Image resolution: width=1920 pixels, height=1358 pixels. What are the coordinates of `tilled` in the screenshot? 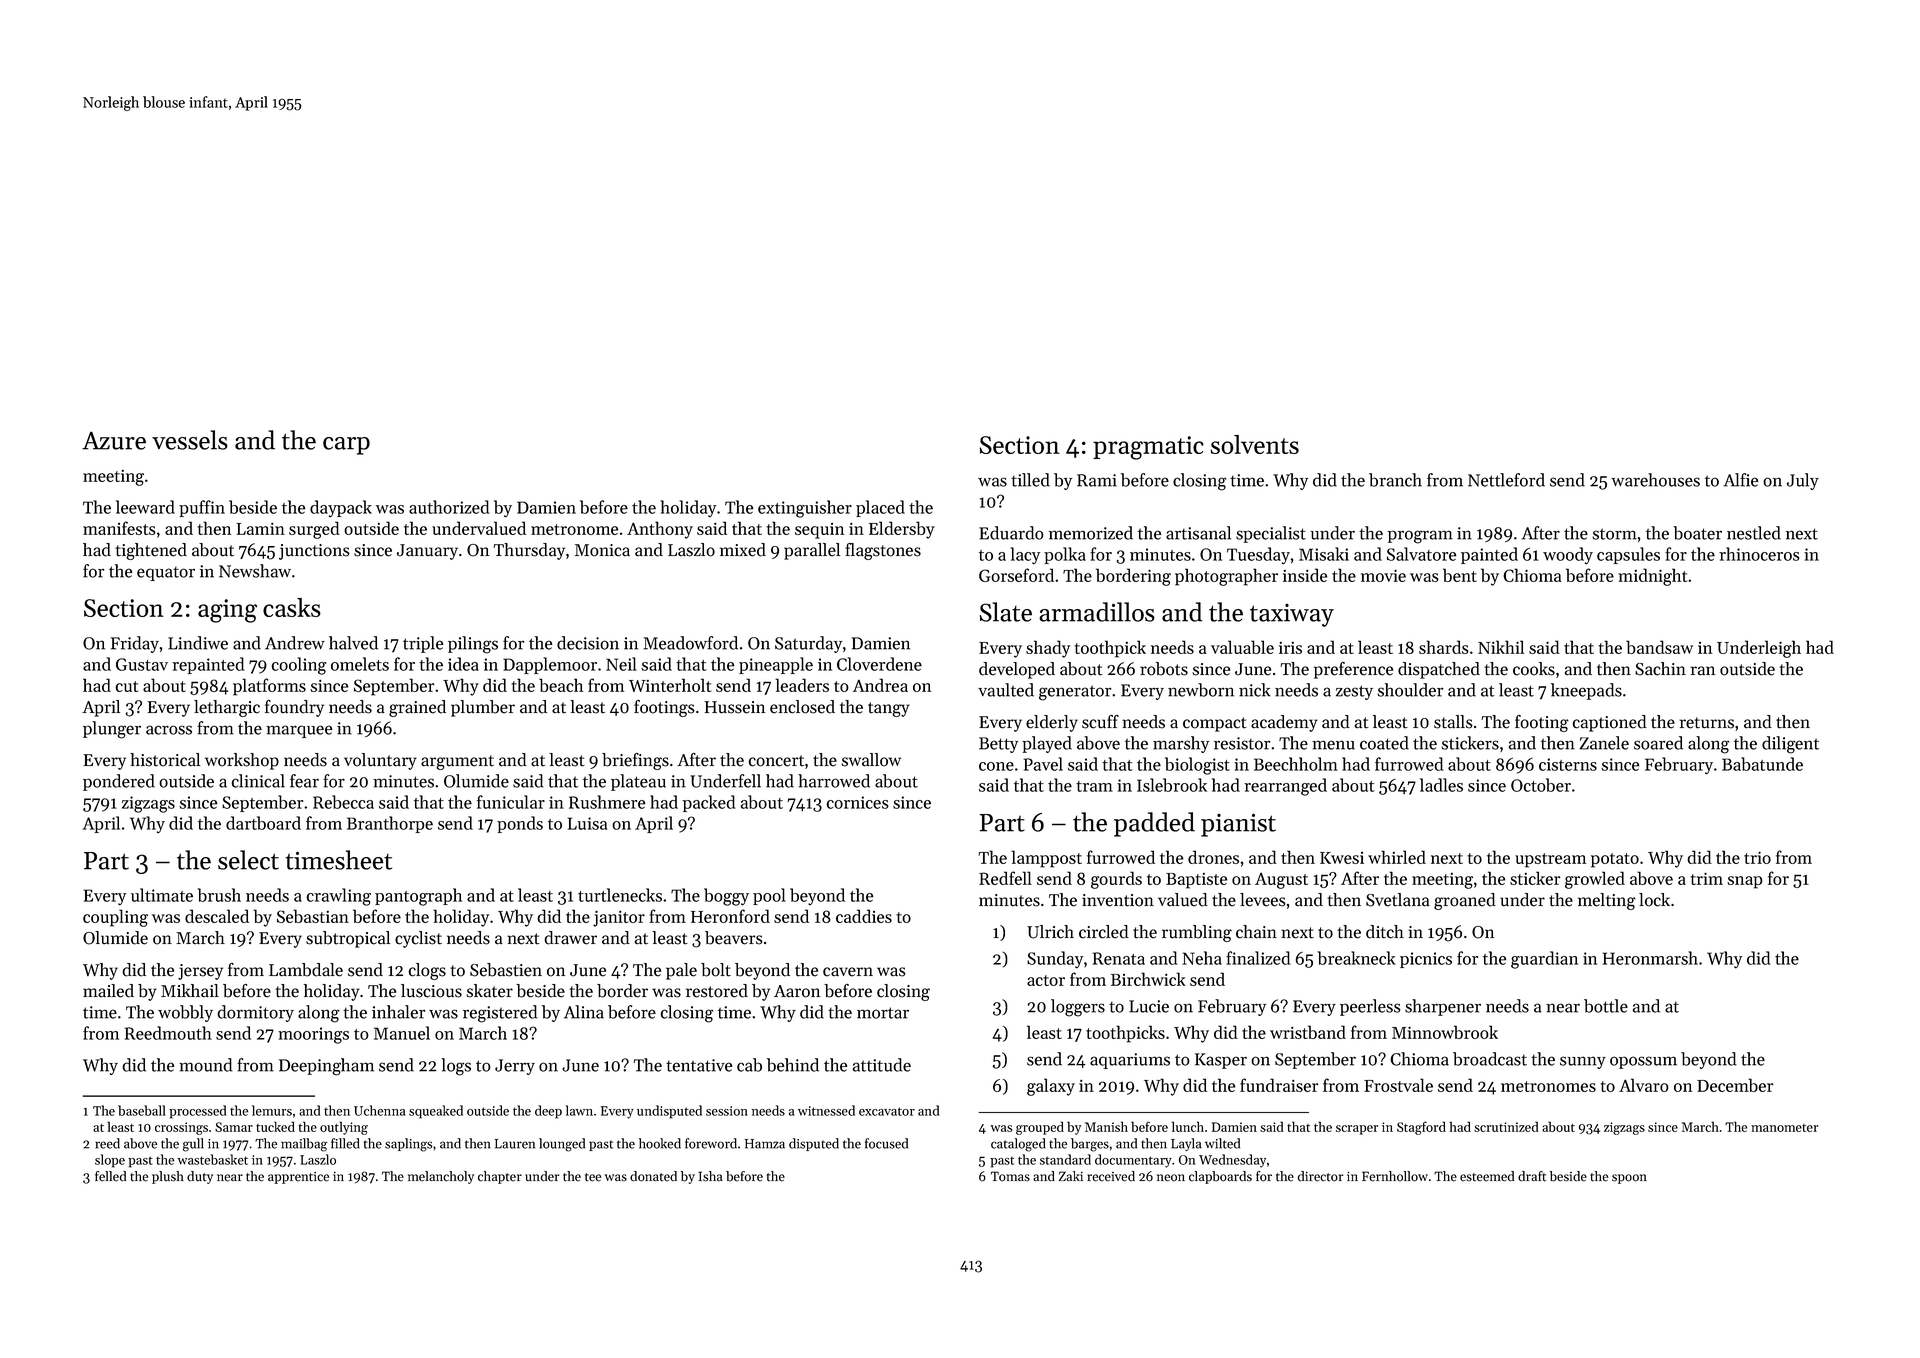 It's located at (1030, 480).
